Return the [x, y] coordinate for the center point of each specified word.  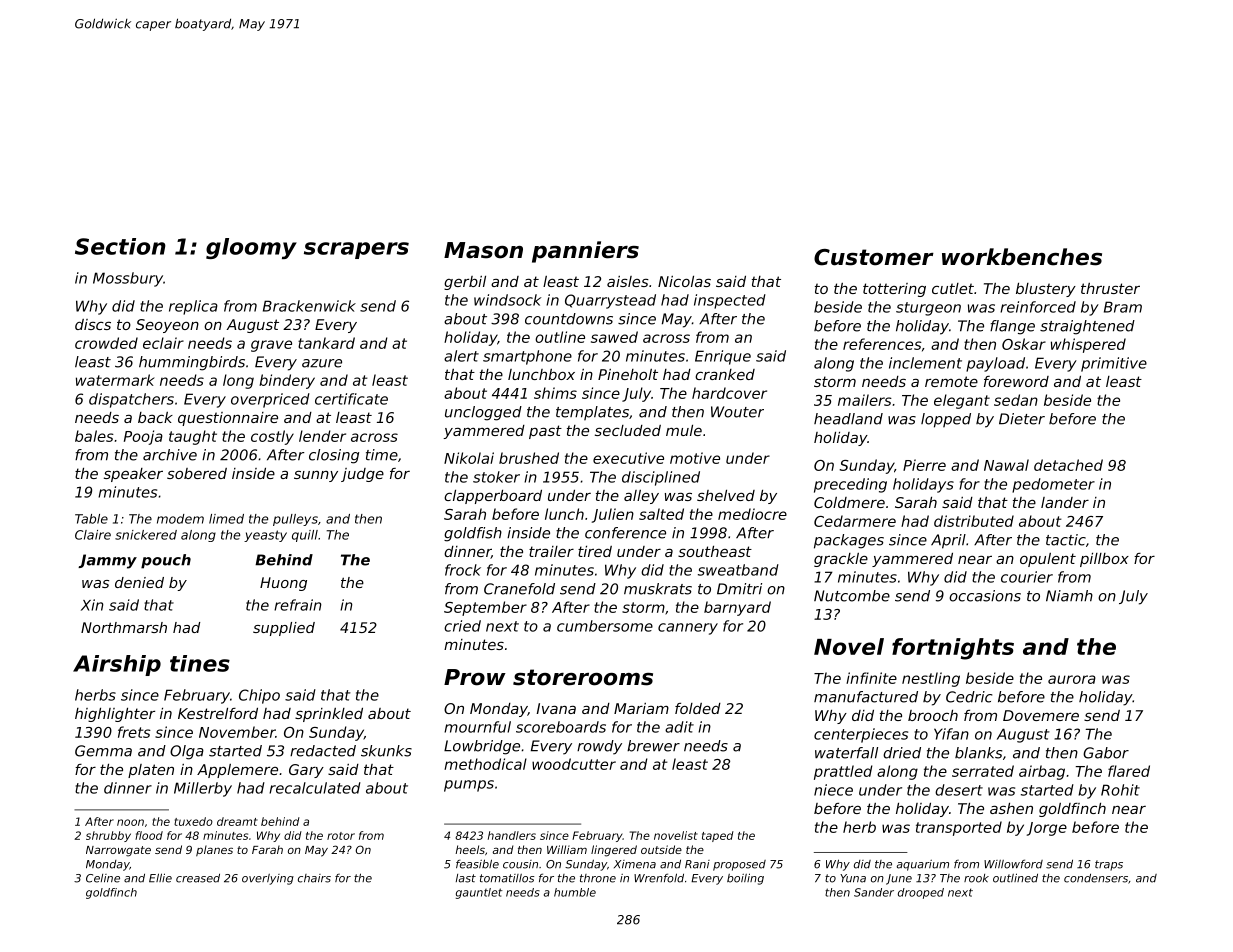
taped [718, 836]
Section [120, 246]
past [545, 432]
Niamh [1069, 596]
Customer [874, 257]
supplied [284, 629]
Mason [483, 250]
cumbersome [605, 626]
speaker [133, 475]
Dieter [1022, 419]
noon [130, 822]
